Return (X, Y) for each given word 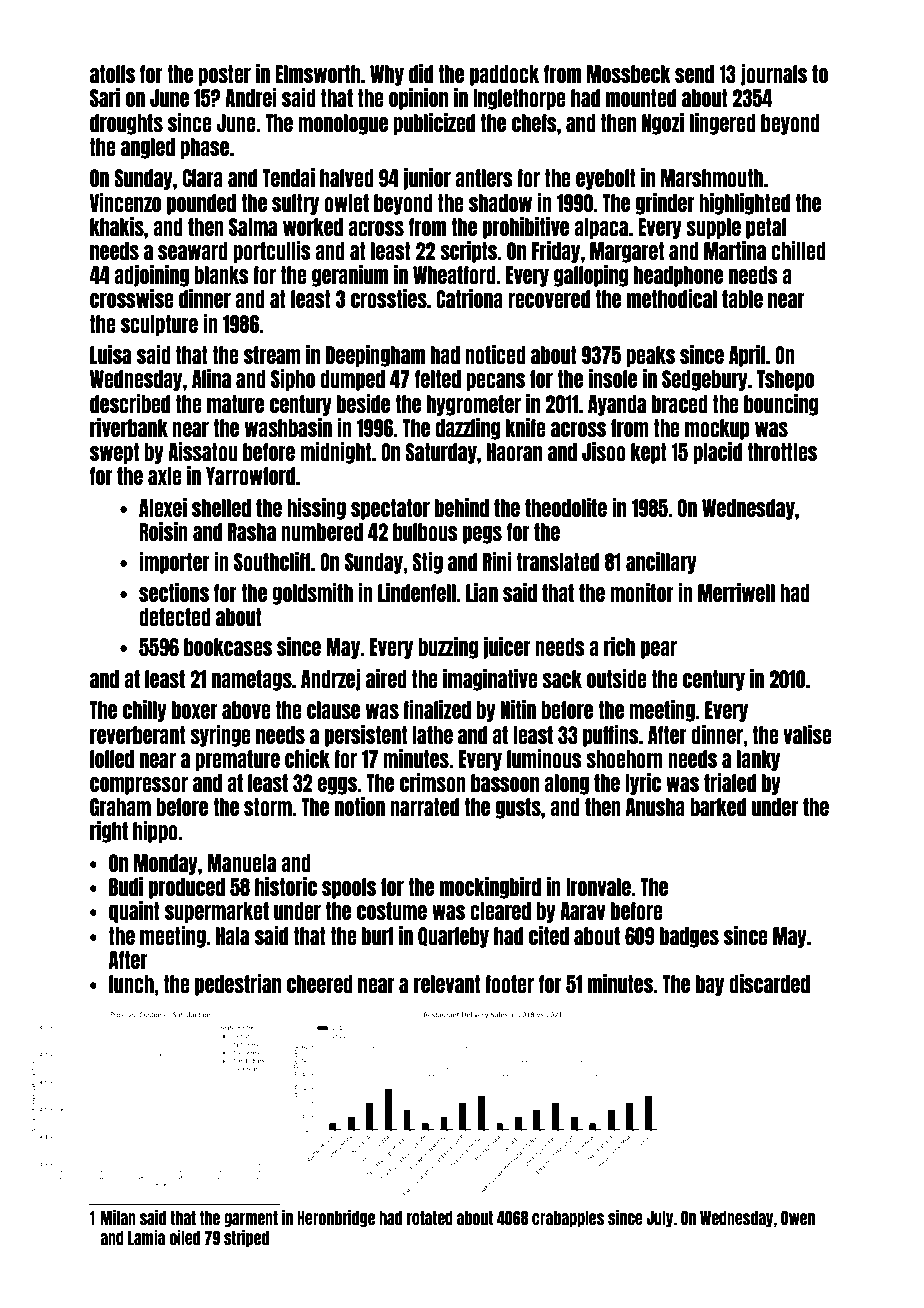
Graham (120, 807)
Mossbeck (629, 74)
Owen (798, 1218)
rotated (430, 1218)
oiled (184, 1237)
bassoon (505, 783)
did (421, 73)
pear (659, 650)
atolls (112, 74)
